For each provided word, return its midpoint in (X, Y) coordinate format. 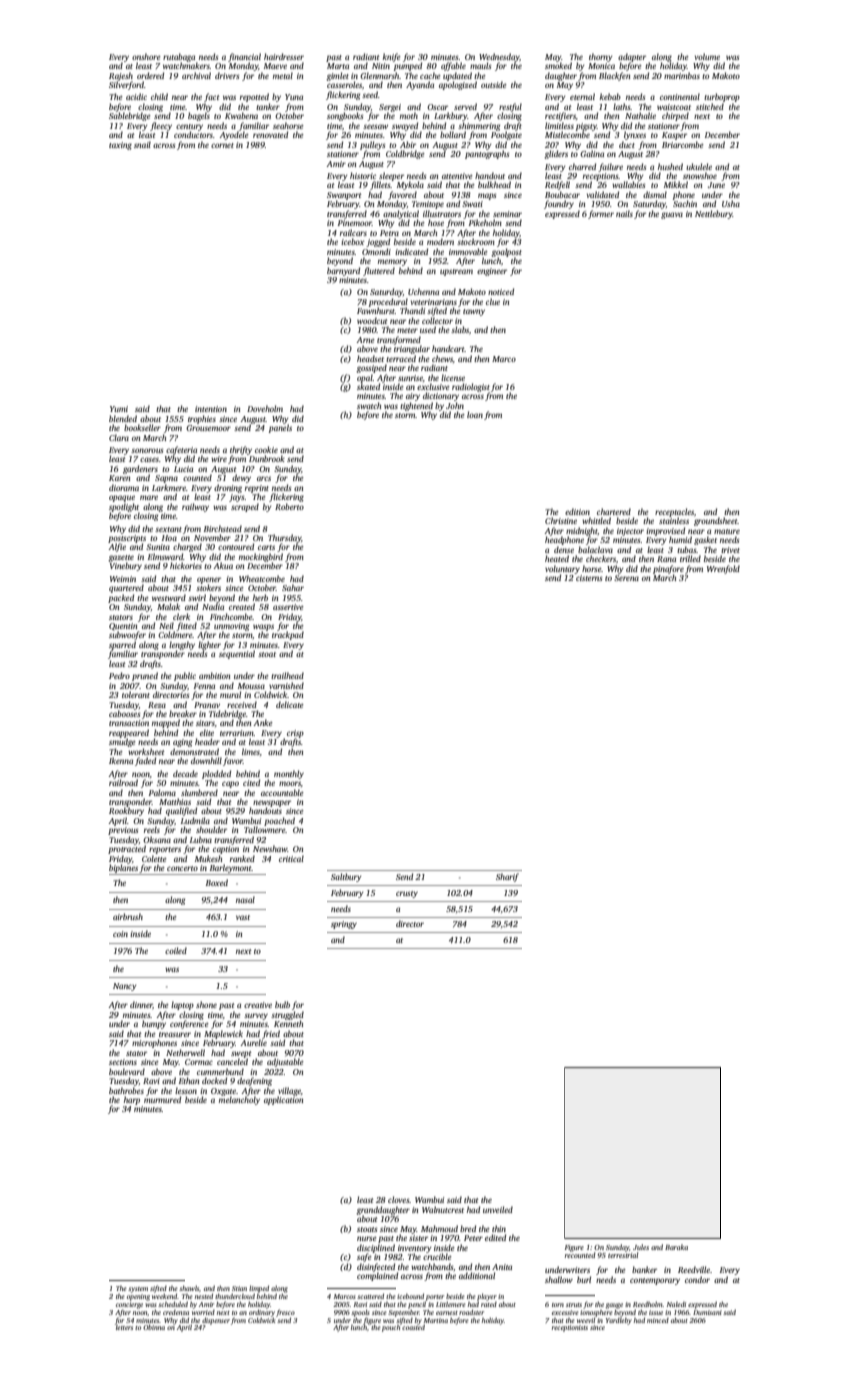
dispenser (216, 1321)
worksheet (146, 751)
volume (707, 56)
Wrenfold (723, 569)
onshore (146, 56)
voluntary (562, 569)
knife (392, 57)
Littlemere (451, 1304)
